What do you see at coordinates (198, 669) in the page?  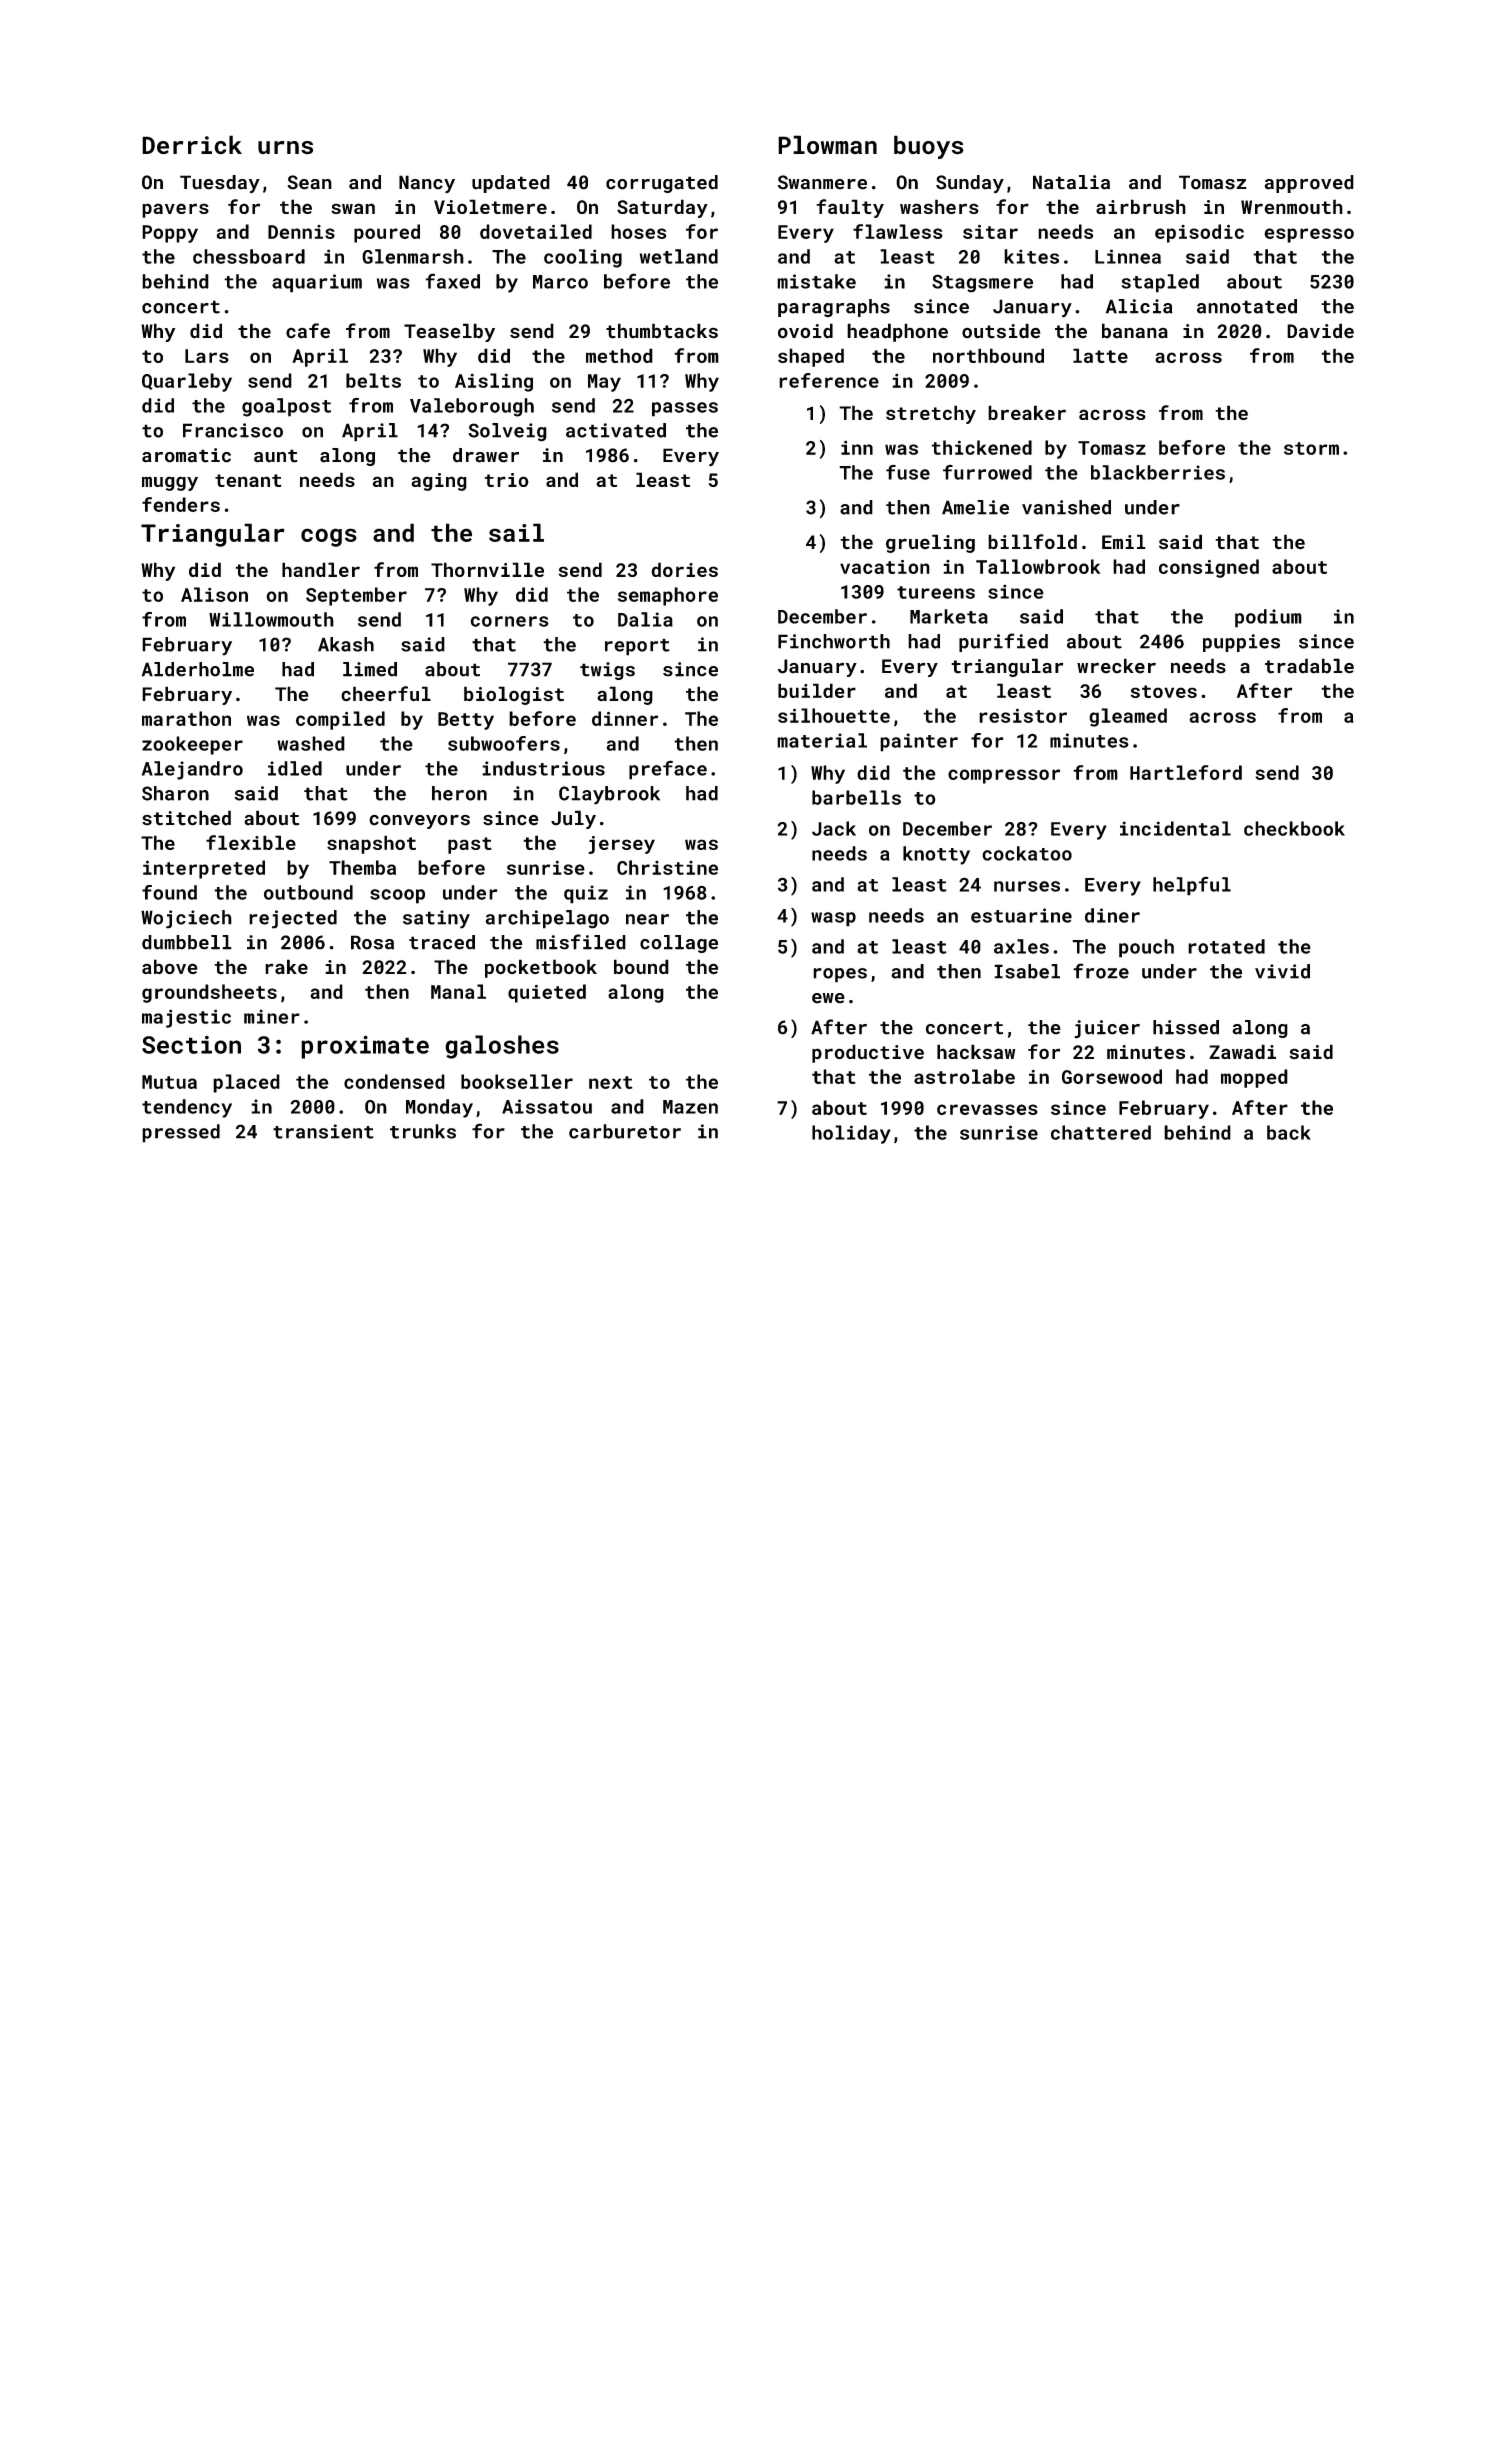 I see `Alderholme` at bounding box center [198, 669].
